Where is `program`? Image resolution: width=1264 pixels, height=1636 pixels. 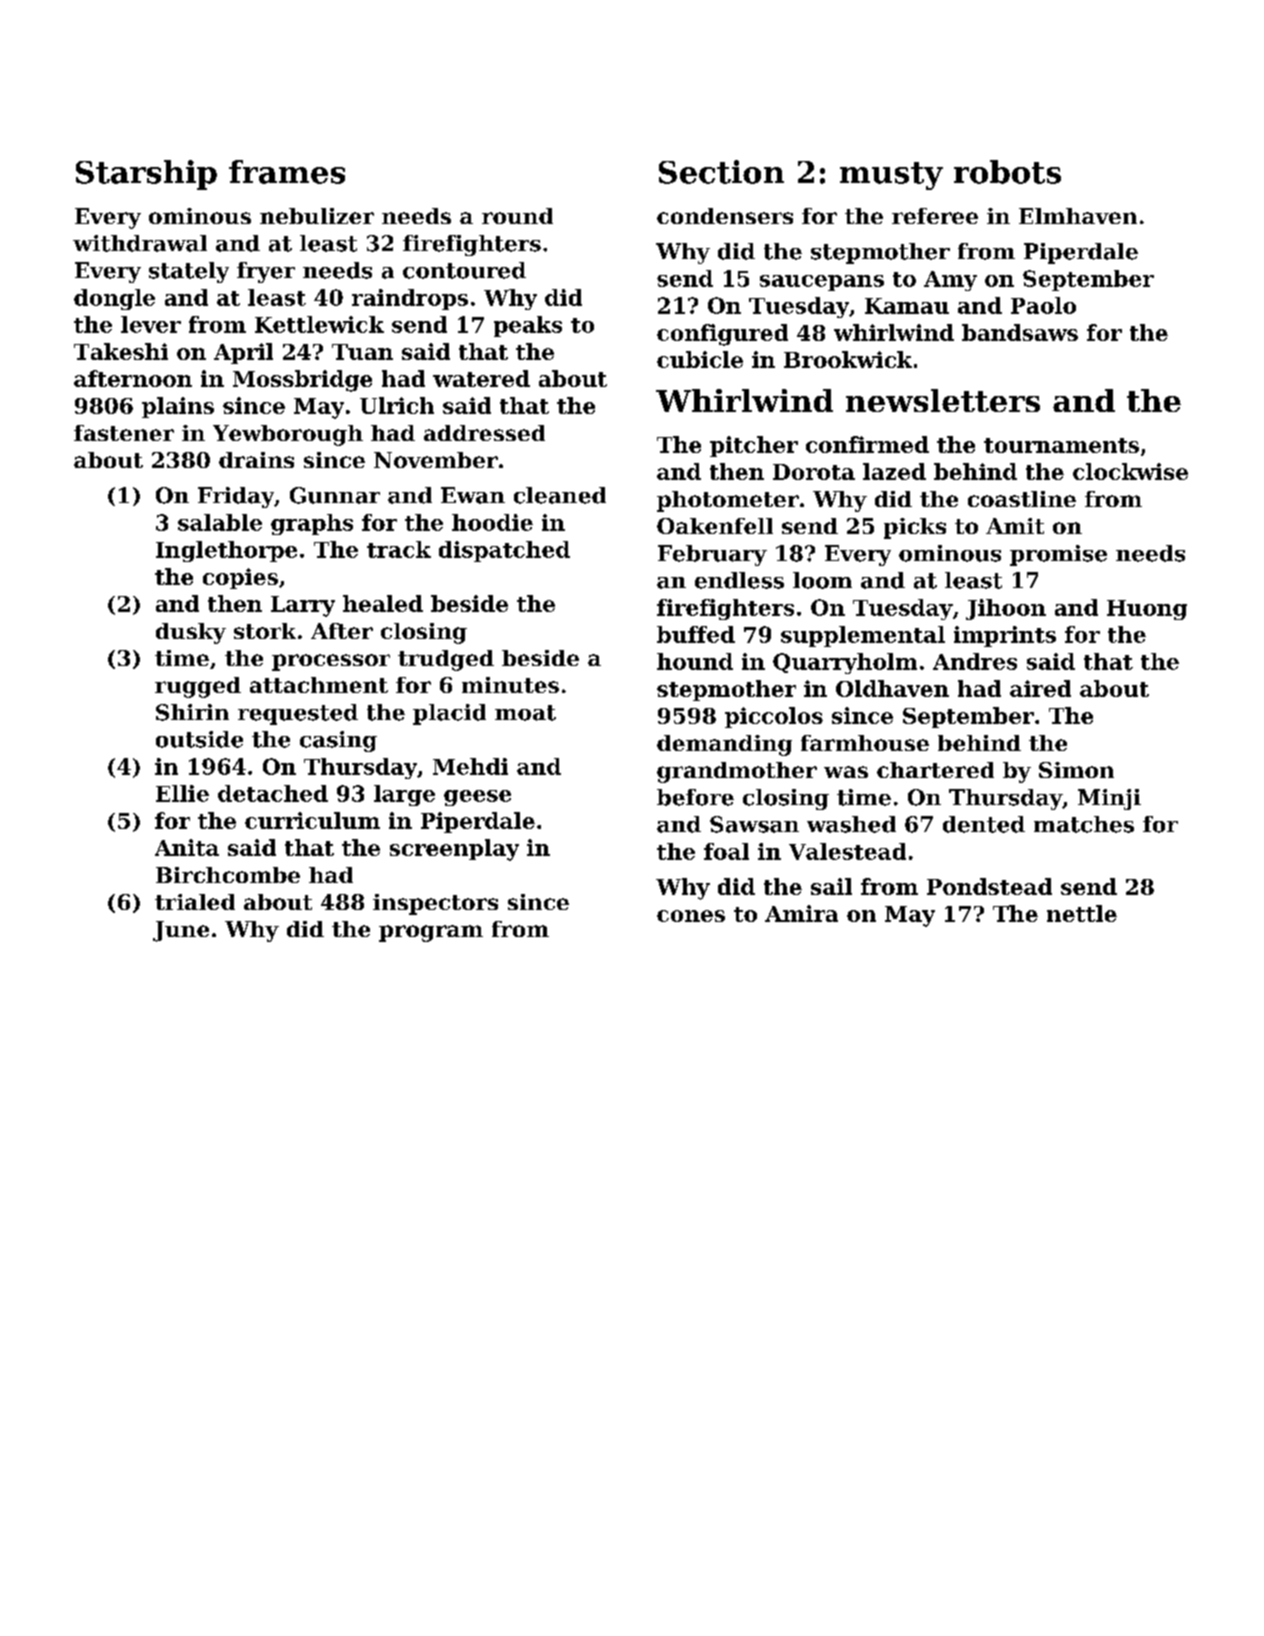 program is located at coordinates (431, 933).
